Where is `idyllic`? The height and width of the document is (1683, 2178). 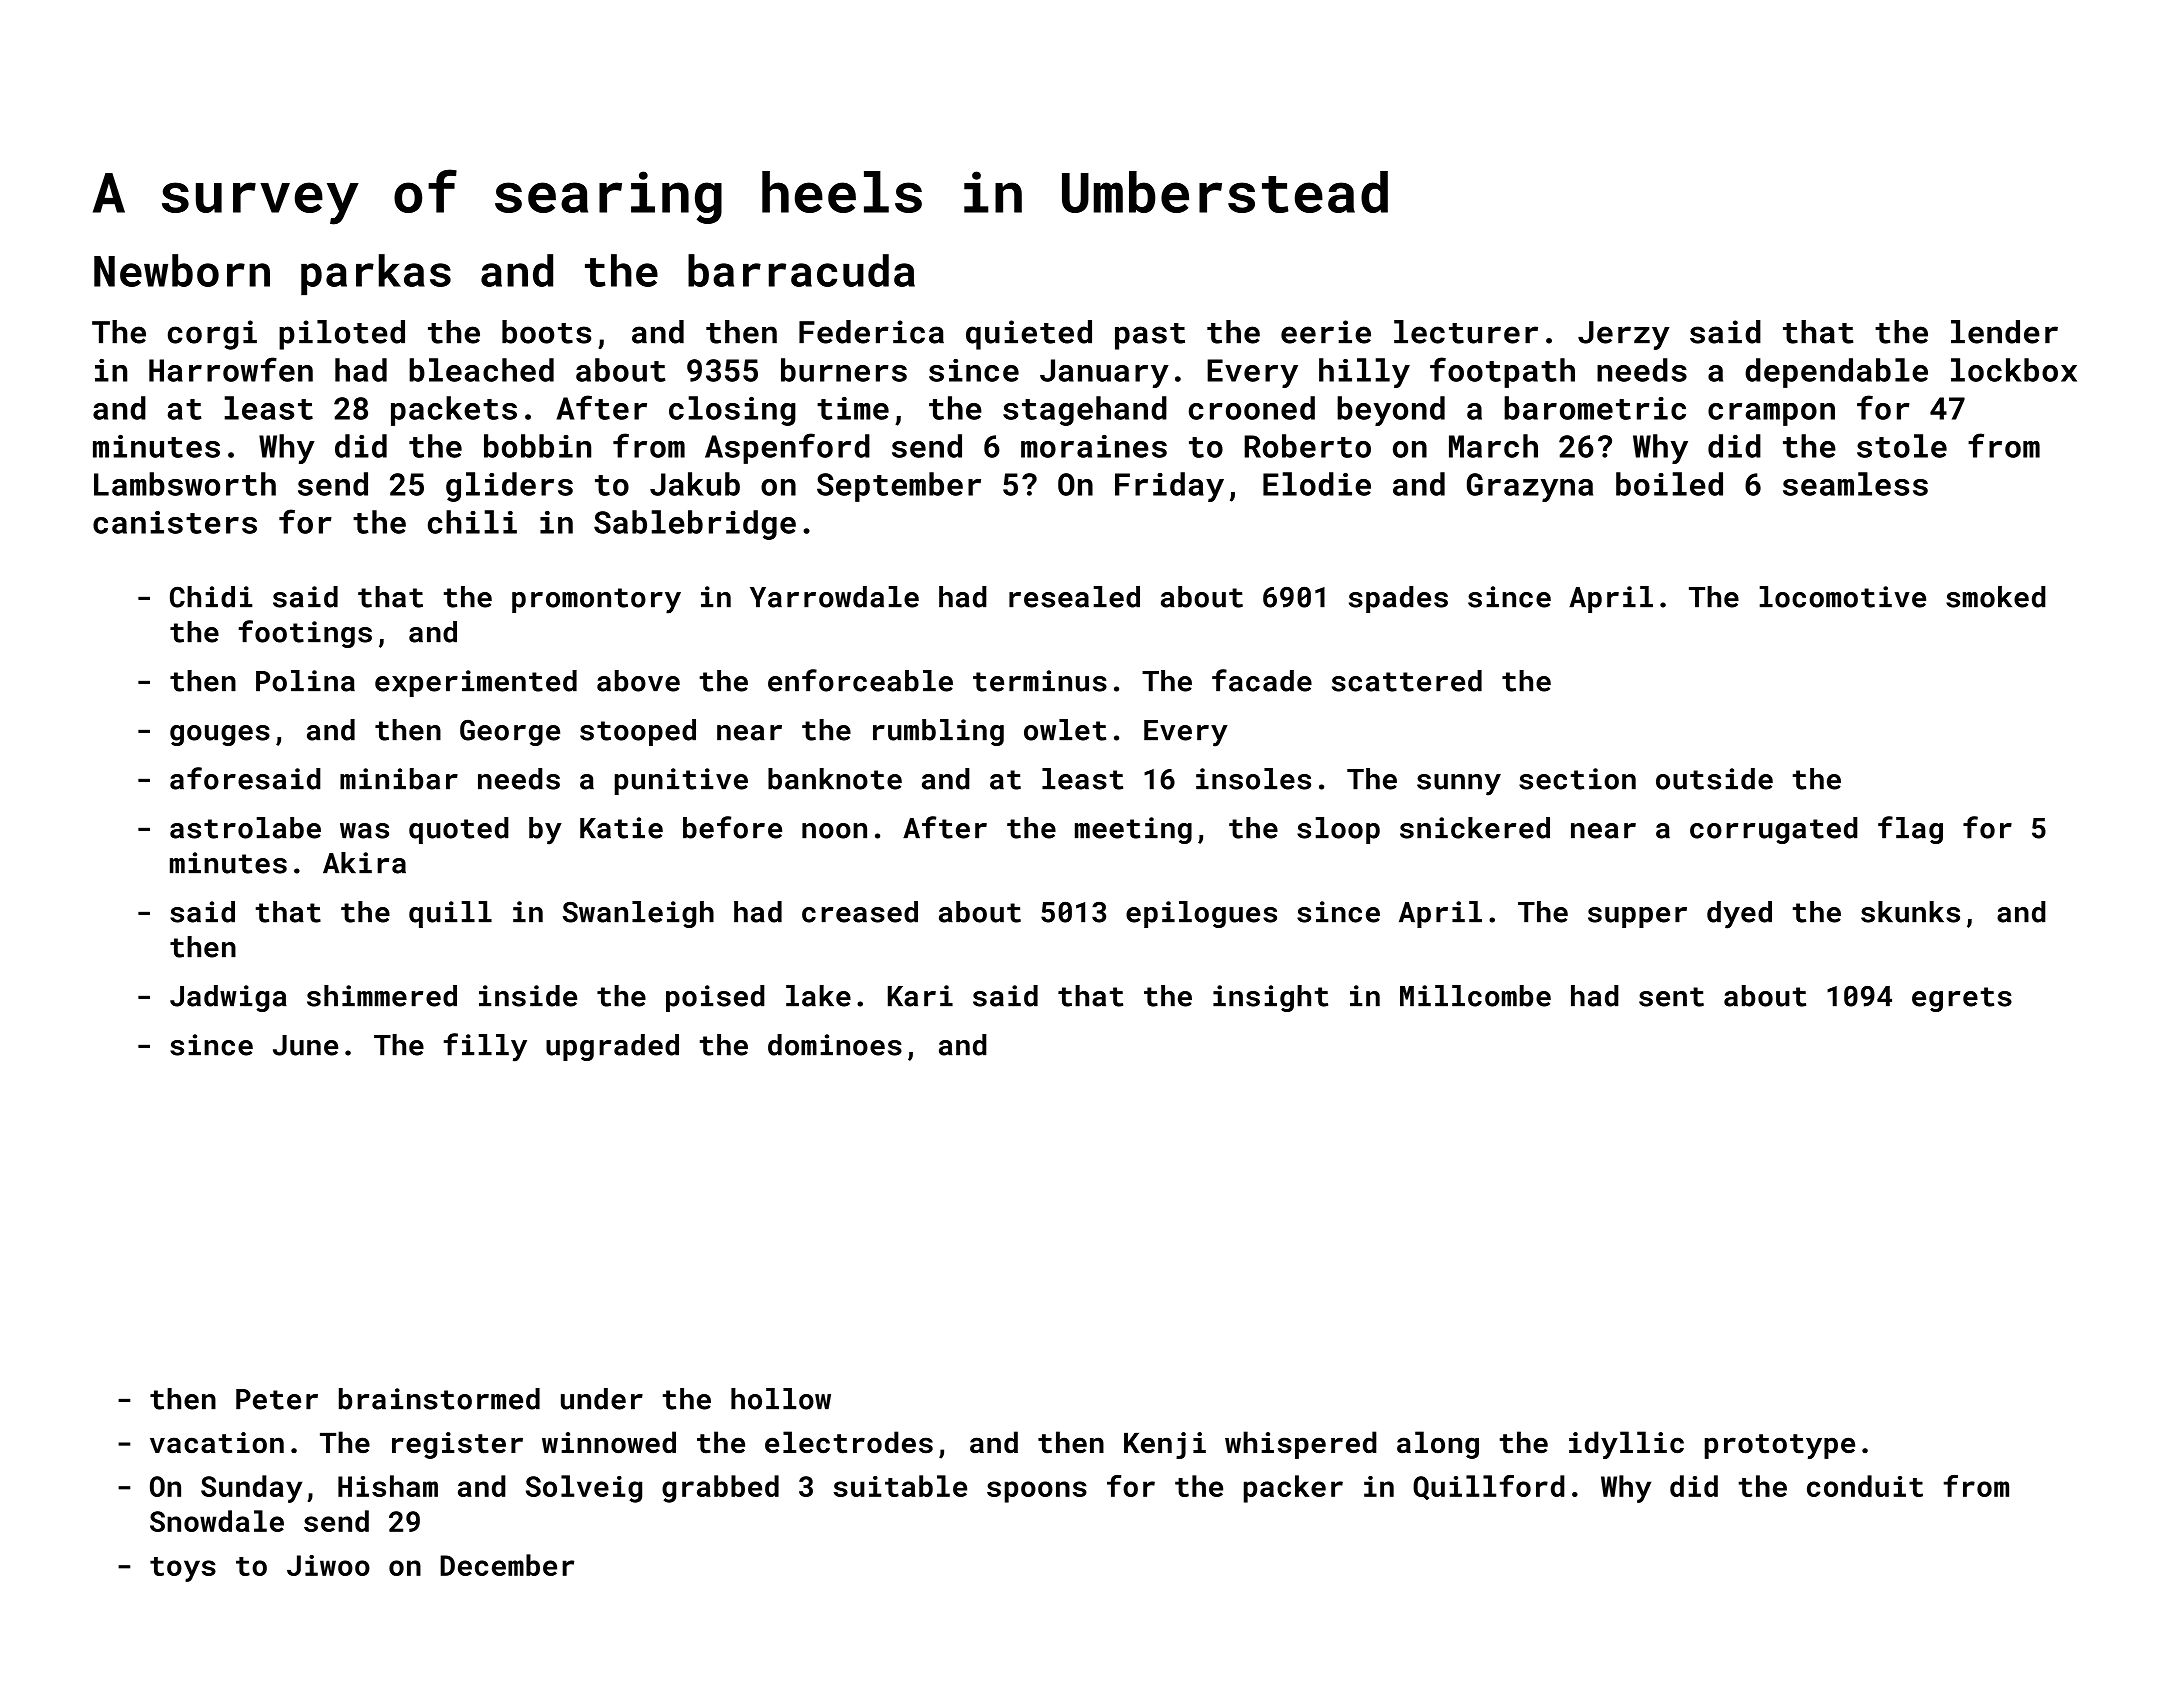 idyllic is located at coordinates (1626, 1445).
